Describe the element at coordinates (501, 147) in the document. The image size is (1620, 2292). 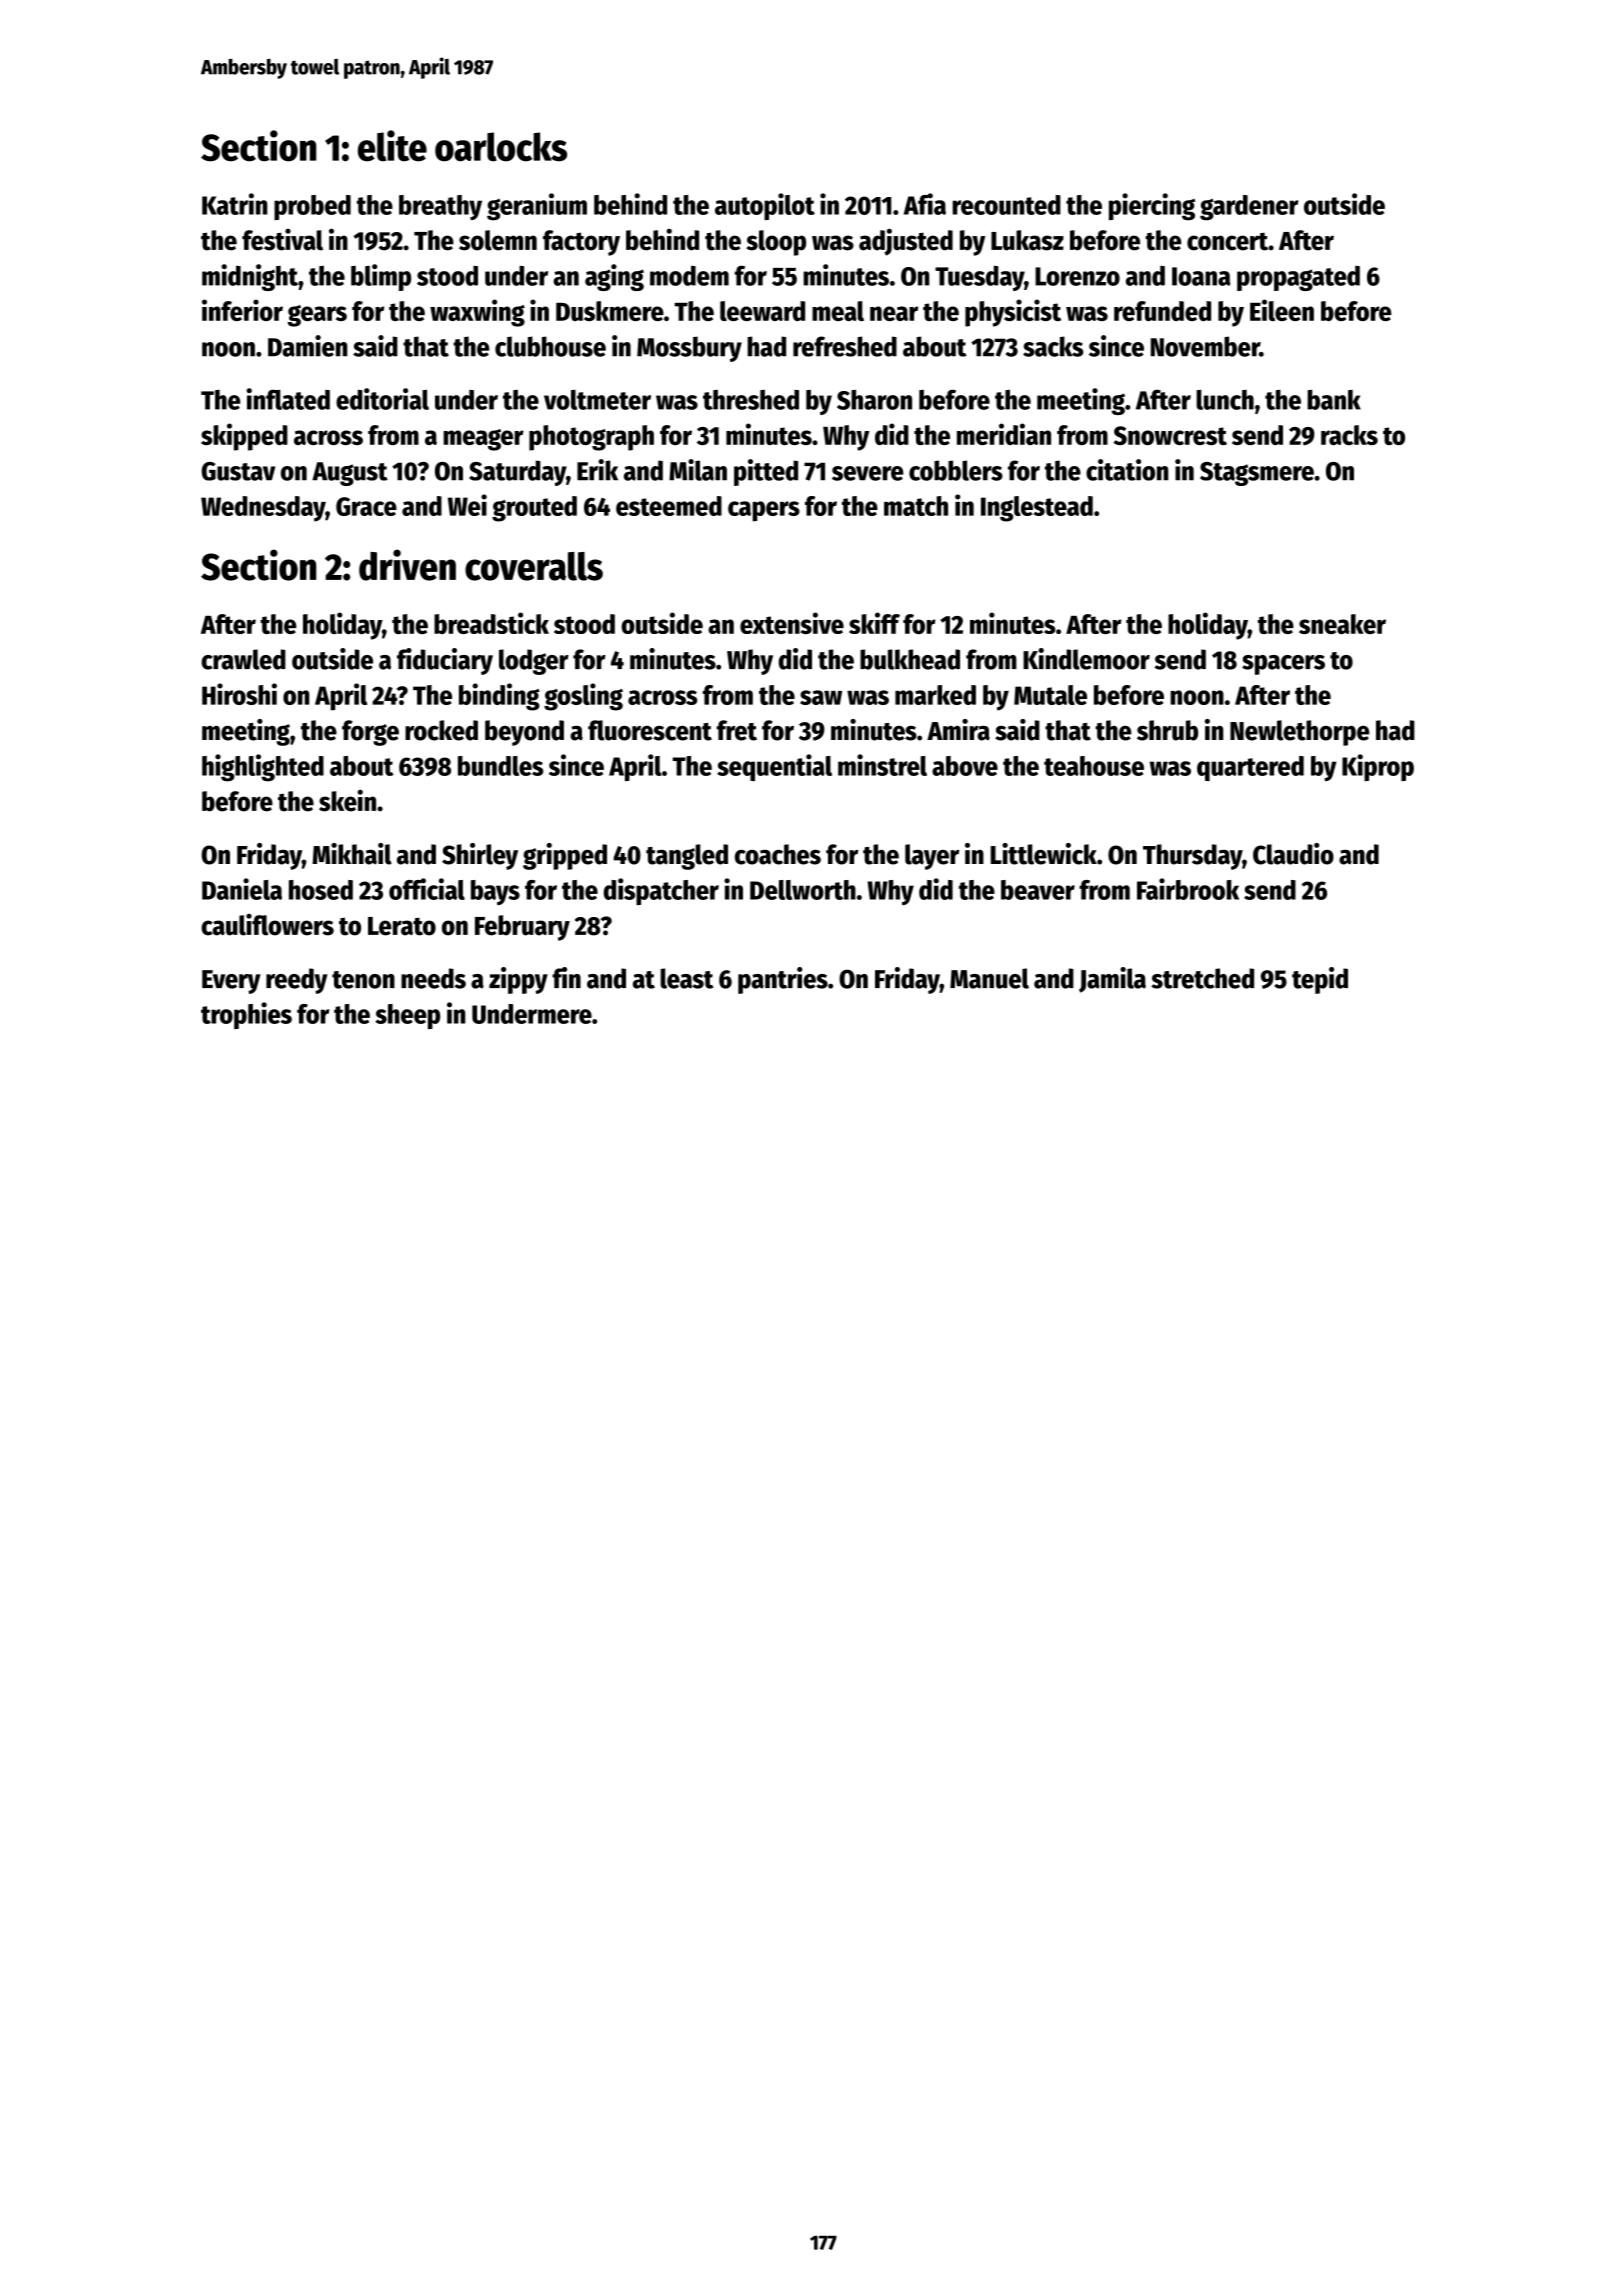
I see `oarlocks` at that location.
